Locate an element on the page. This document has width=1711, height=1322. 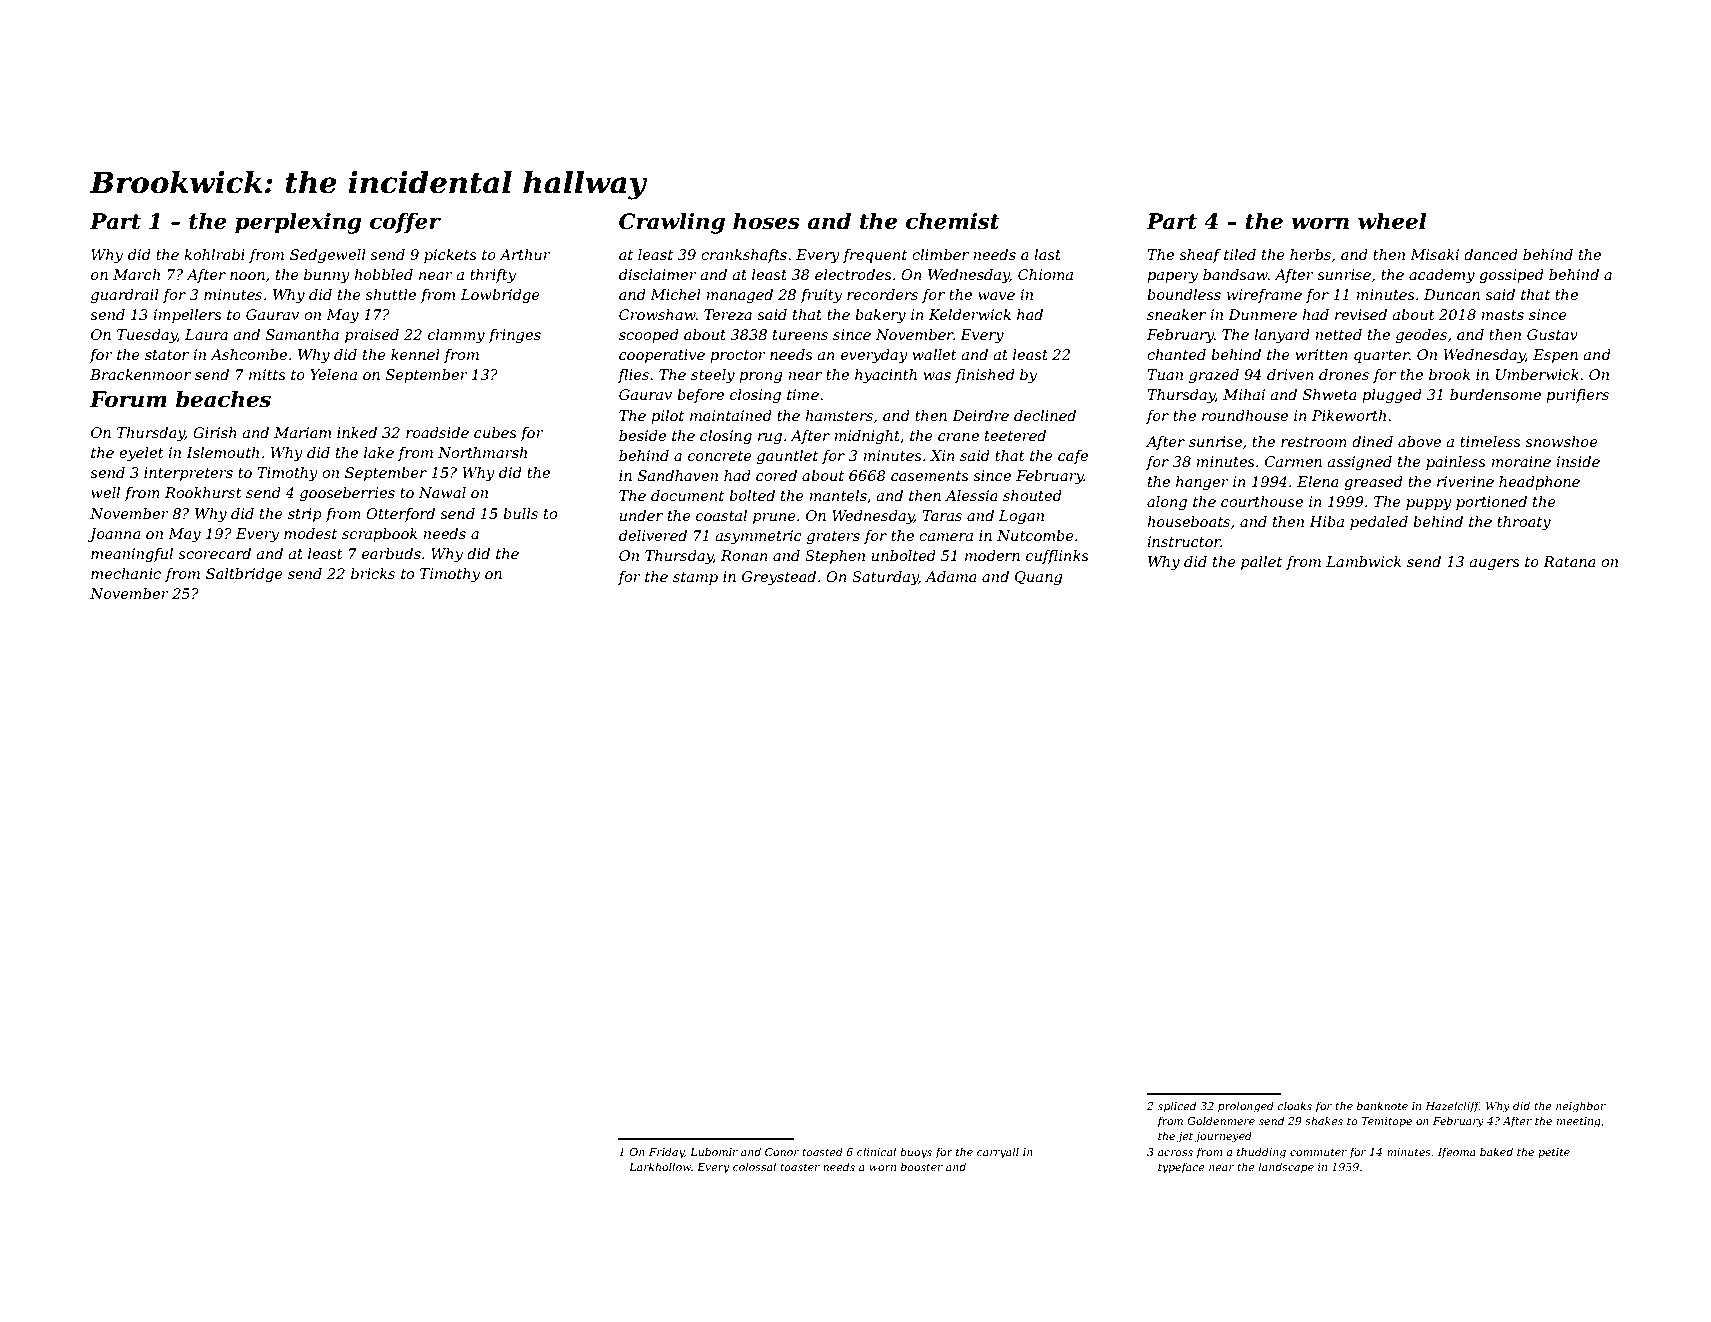
wheel is located at coordinates (1392, 221).
